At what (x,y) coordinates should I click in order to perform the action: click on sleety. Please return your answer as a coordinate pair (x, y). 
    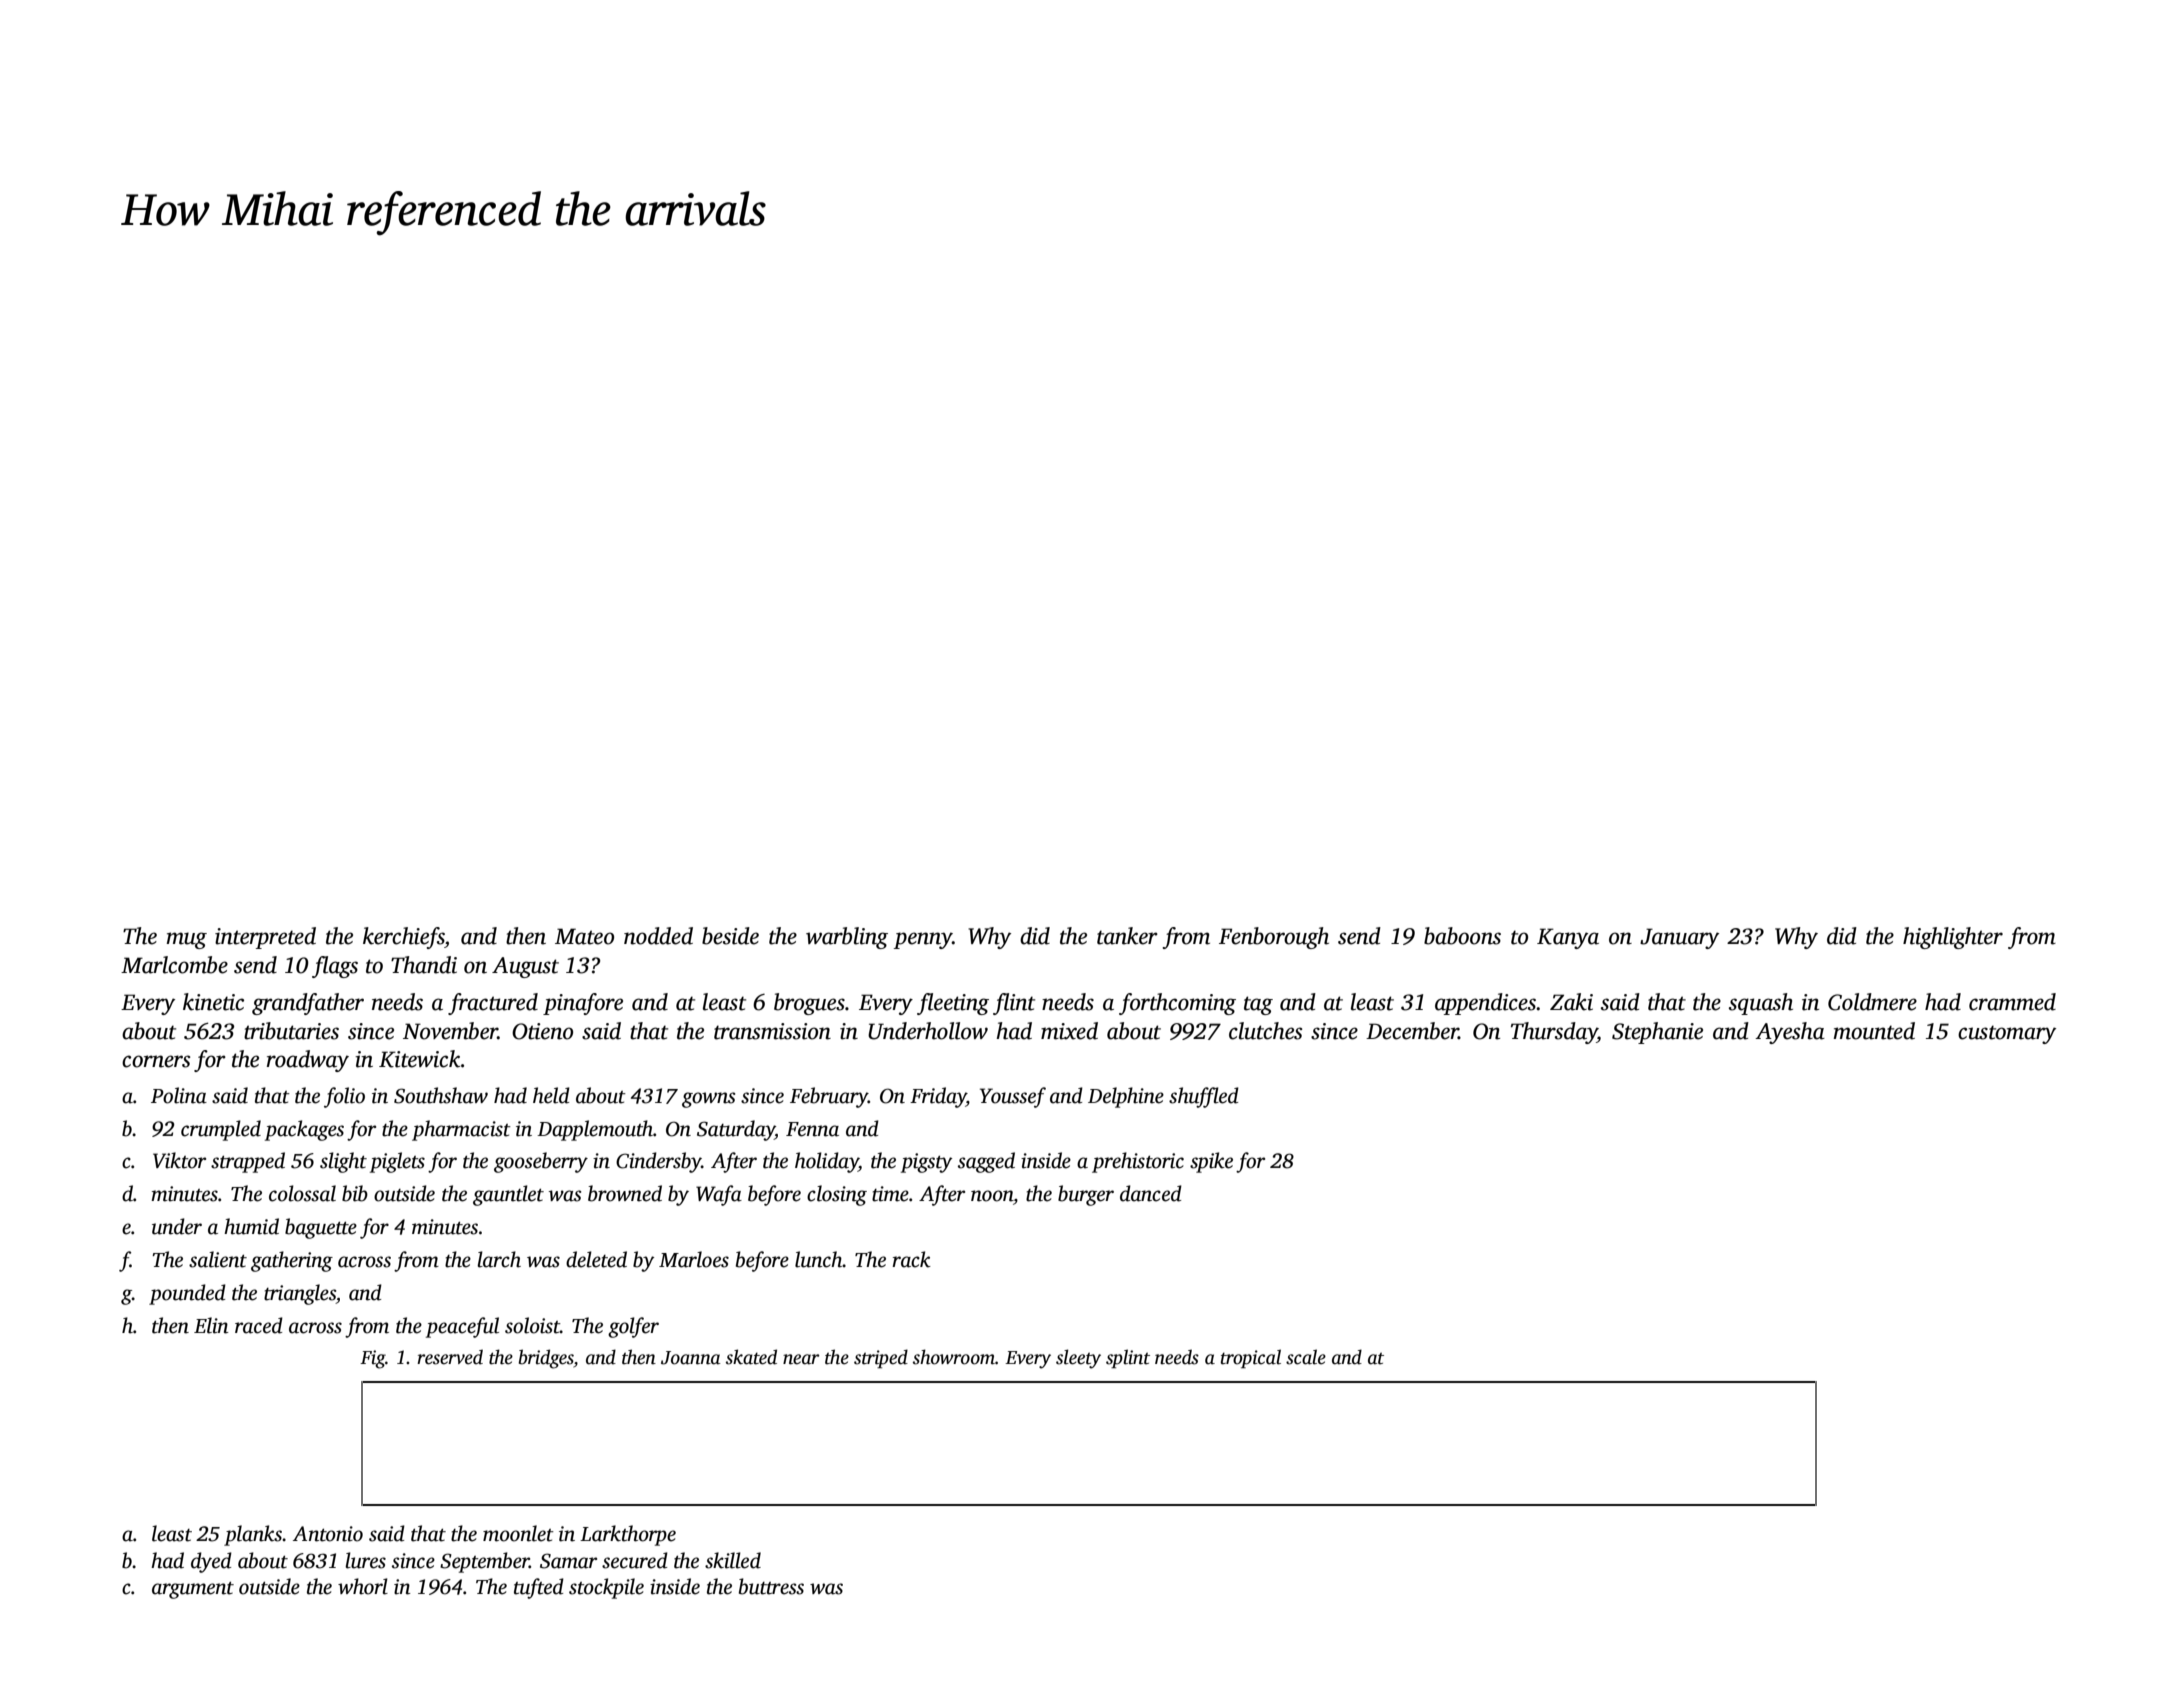
    Looking at the image, I should click on (1078, 1359).
